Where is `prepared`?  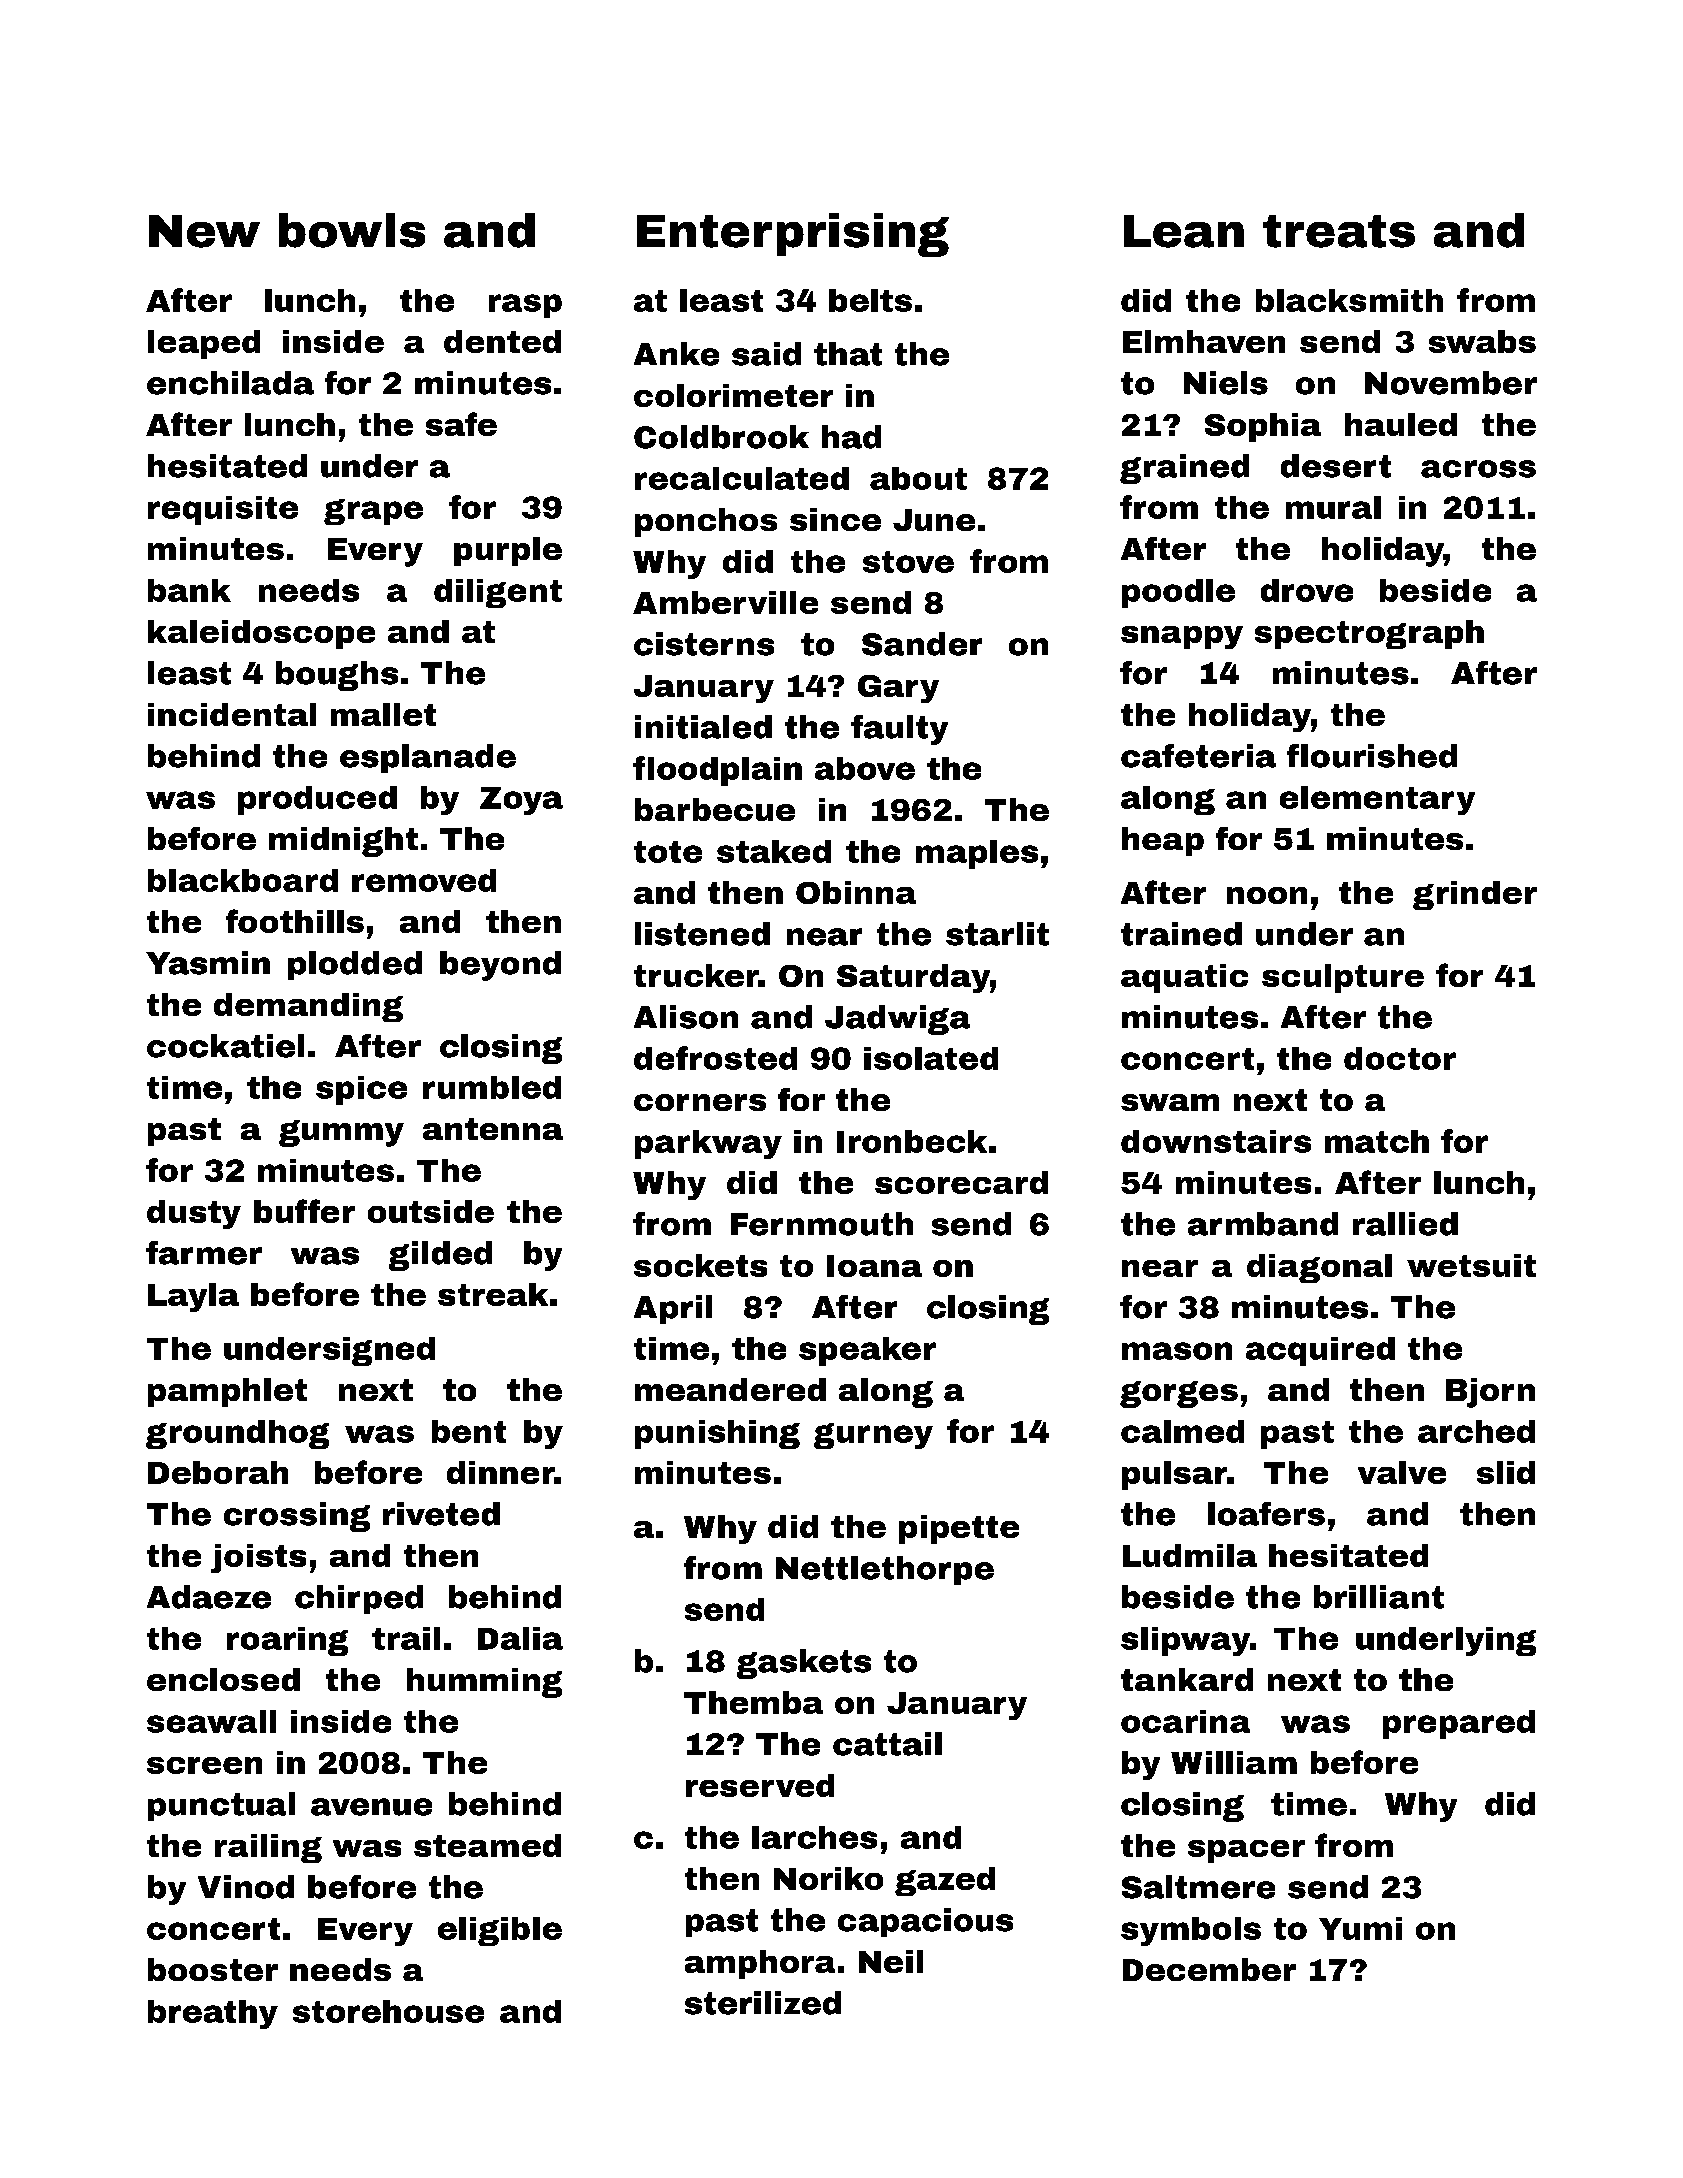 prepared is located at coordinates (1459, 1724).
